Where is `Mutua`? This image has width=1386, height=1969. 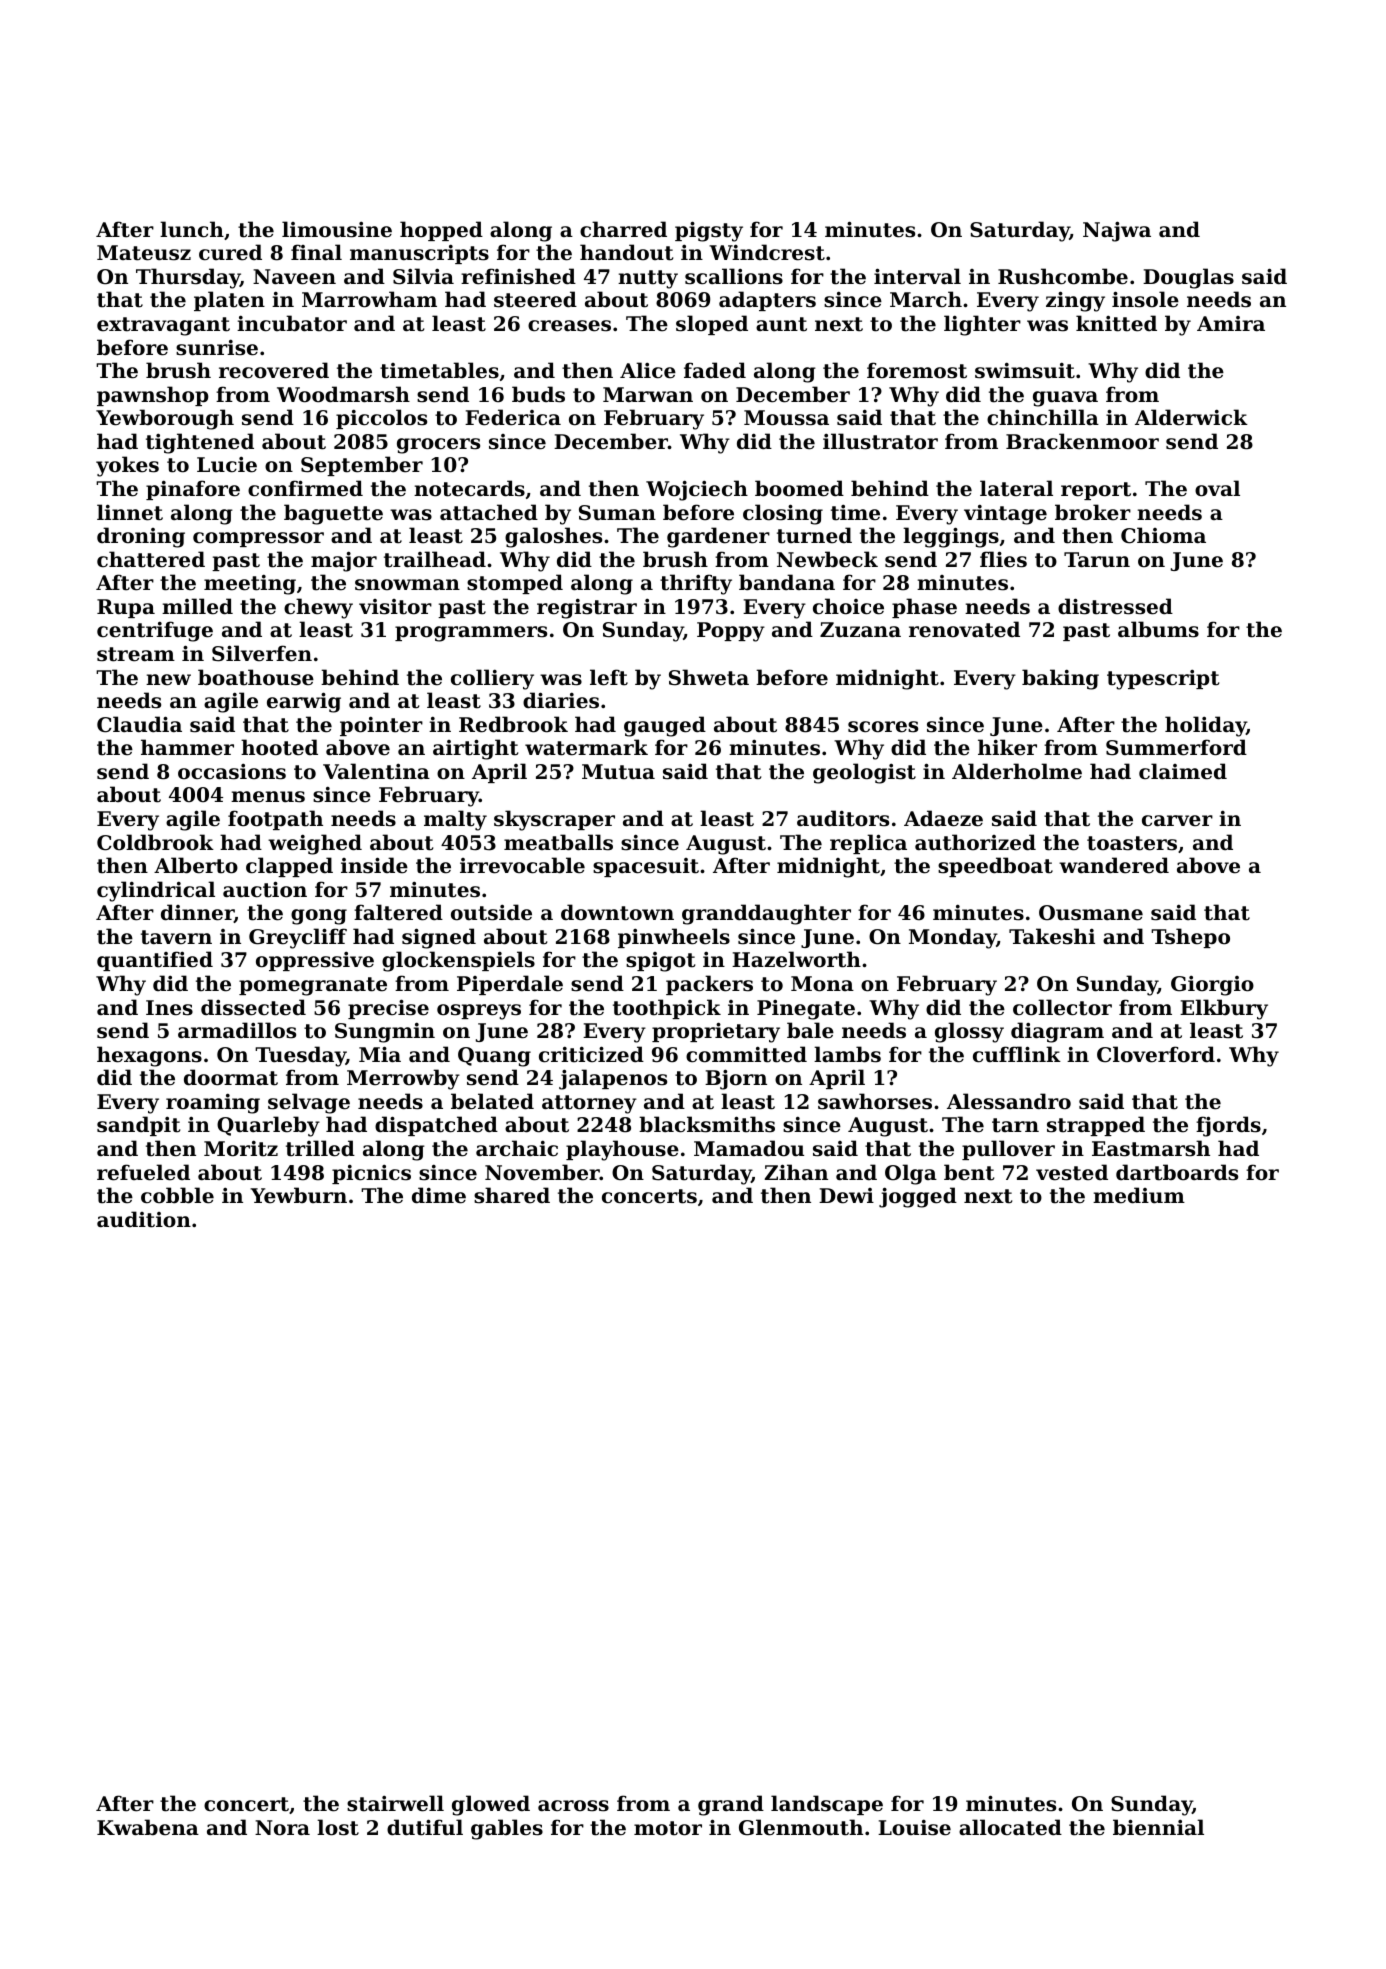 Mutua is located at coordinates (618, 772).
